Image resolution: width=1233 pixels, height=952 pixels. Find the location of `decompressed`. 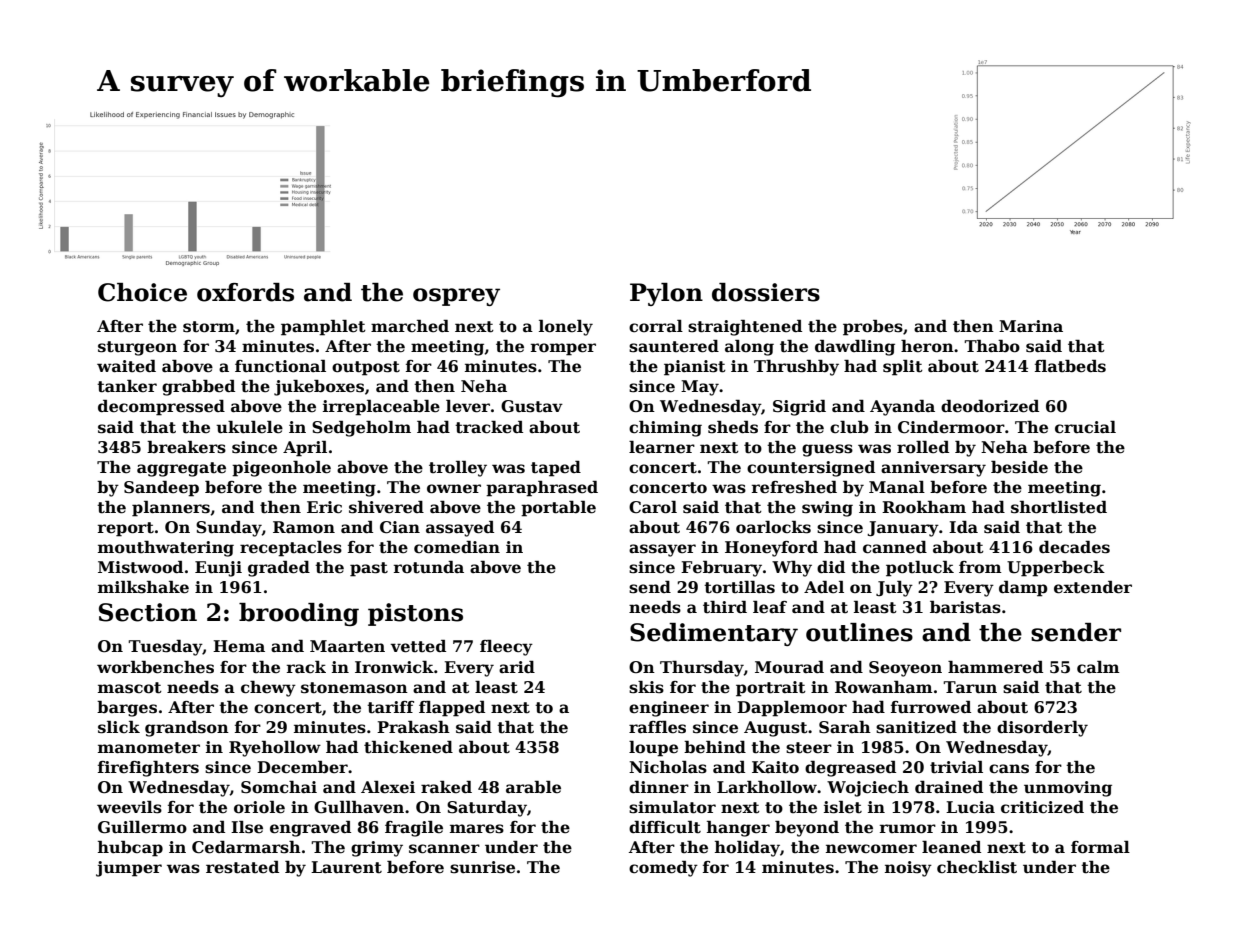

decompressed is located at coordinates (161, 408).
